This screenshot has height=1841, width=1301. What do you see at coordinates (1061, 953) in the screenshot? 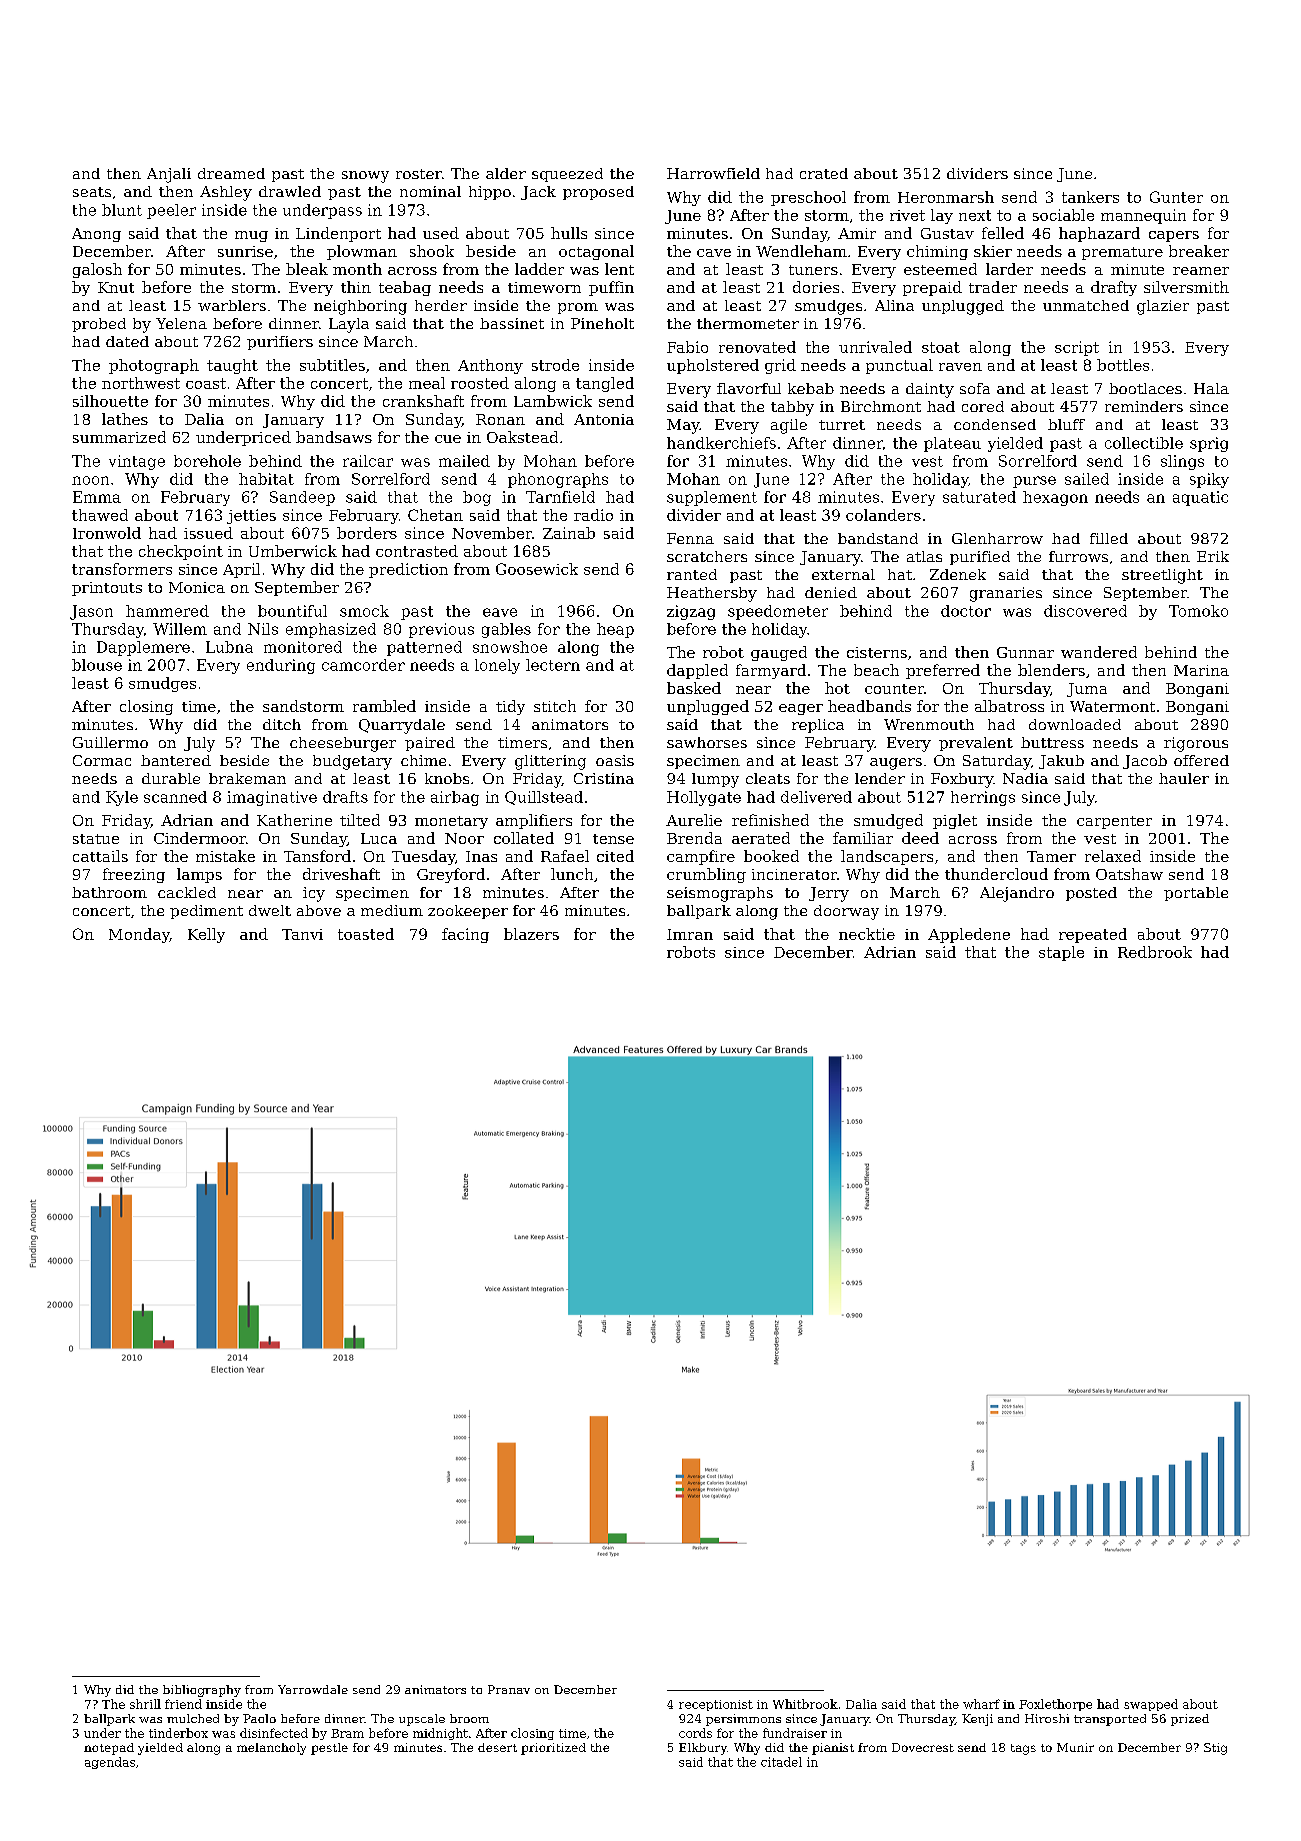
I see `staple` at bounding box center [1061, 953].
